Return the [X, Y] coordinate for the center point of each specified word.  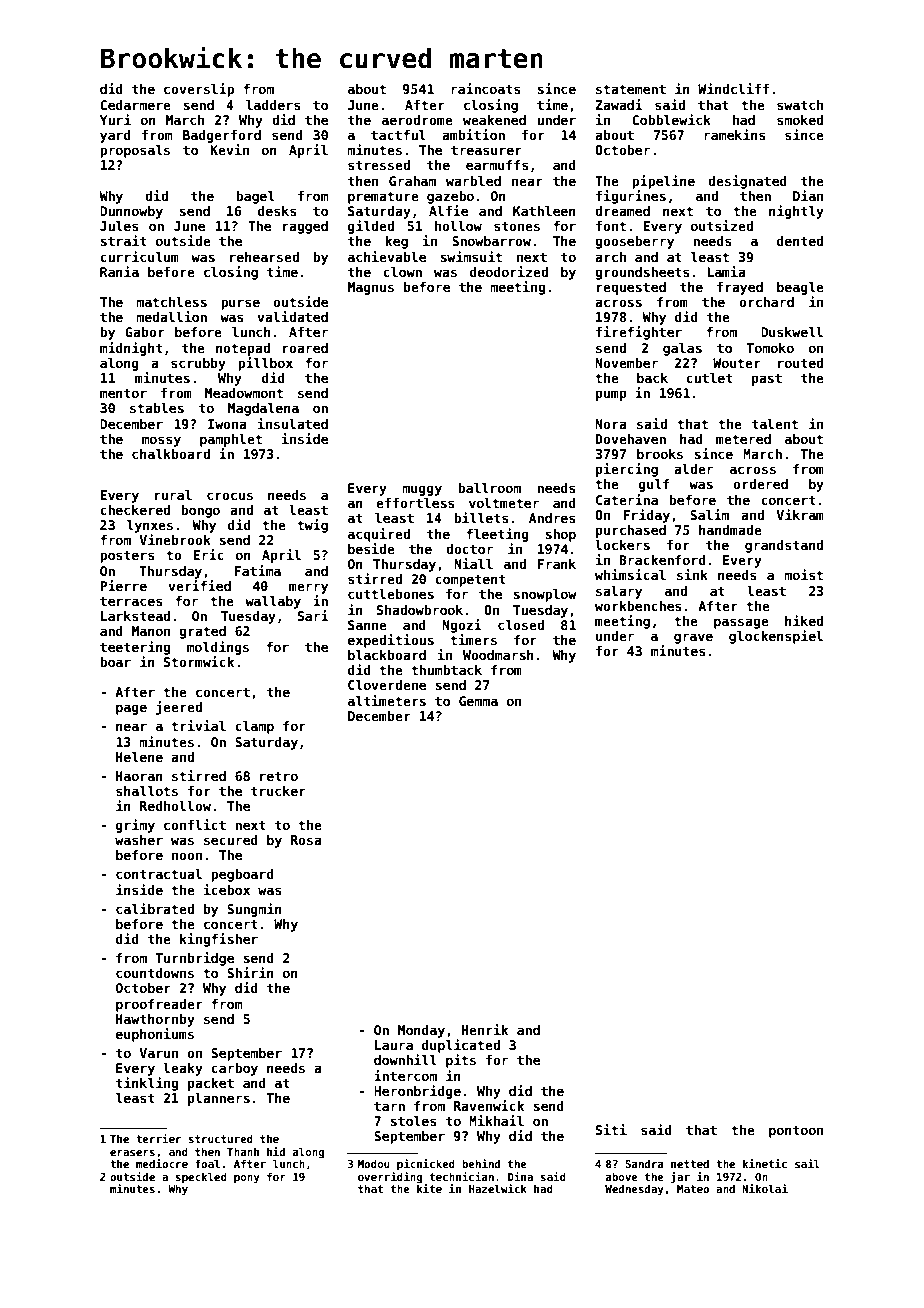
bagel [255, 197]
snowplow [544, 595]
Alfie [448, 210]
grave [693, 638]
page [131, 709]
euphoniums [155, 1035]
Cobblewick [671, 119]
